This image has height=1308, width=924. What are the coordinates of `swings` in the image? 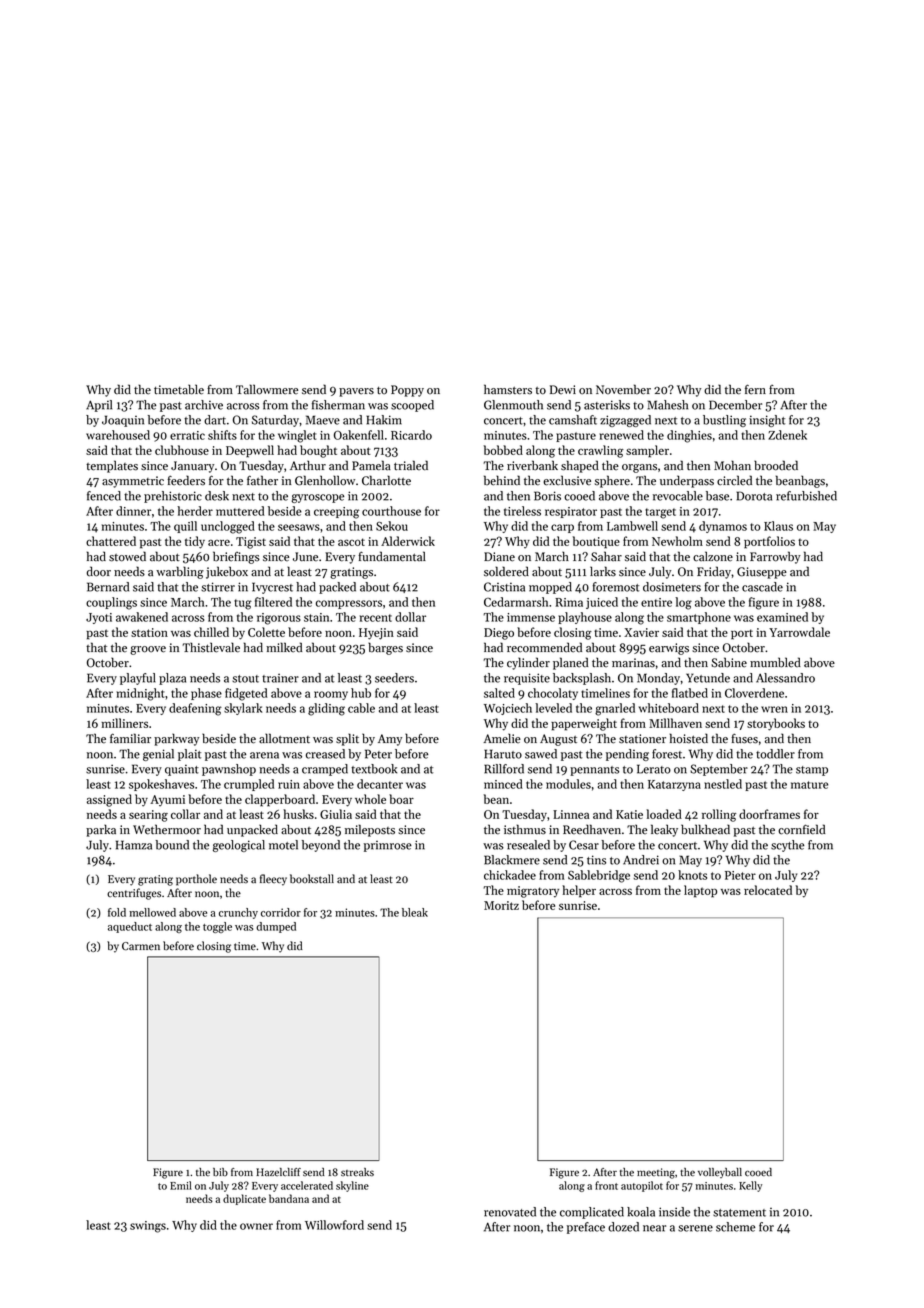 It's located at (148, 1227).
